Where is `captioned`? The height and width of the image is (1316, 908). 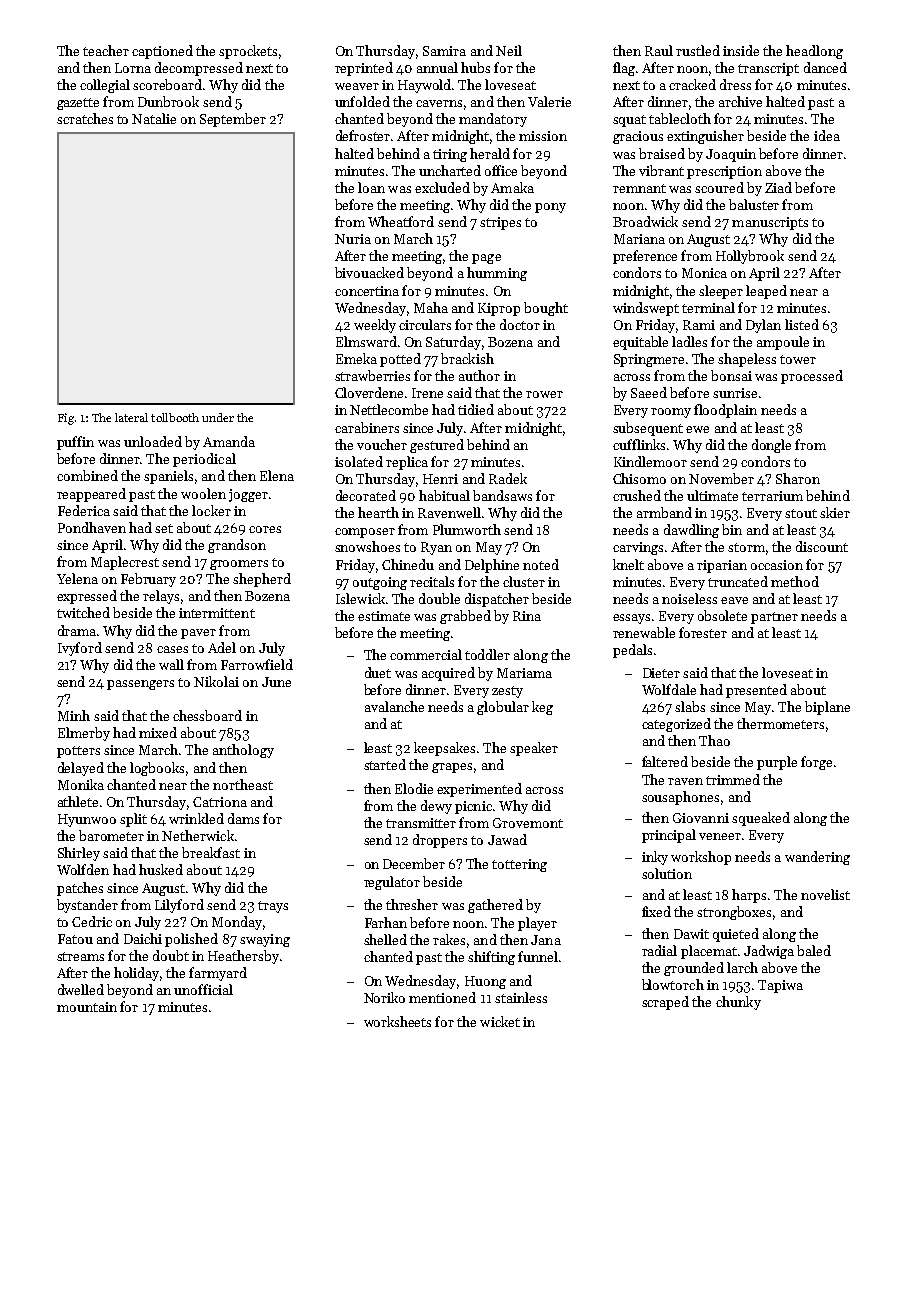
captioned is located at coordinates (162, 52).
